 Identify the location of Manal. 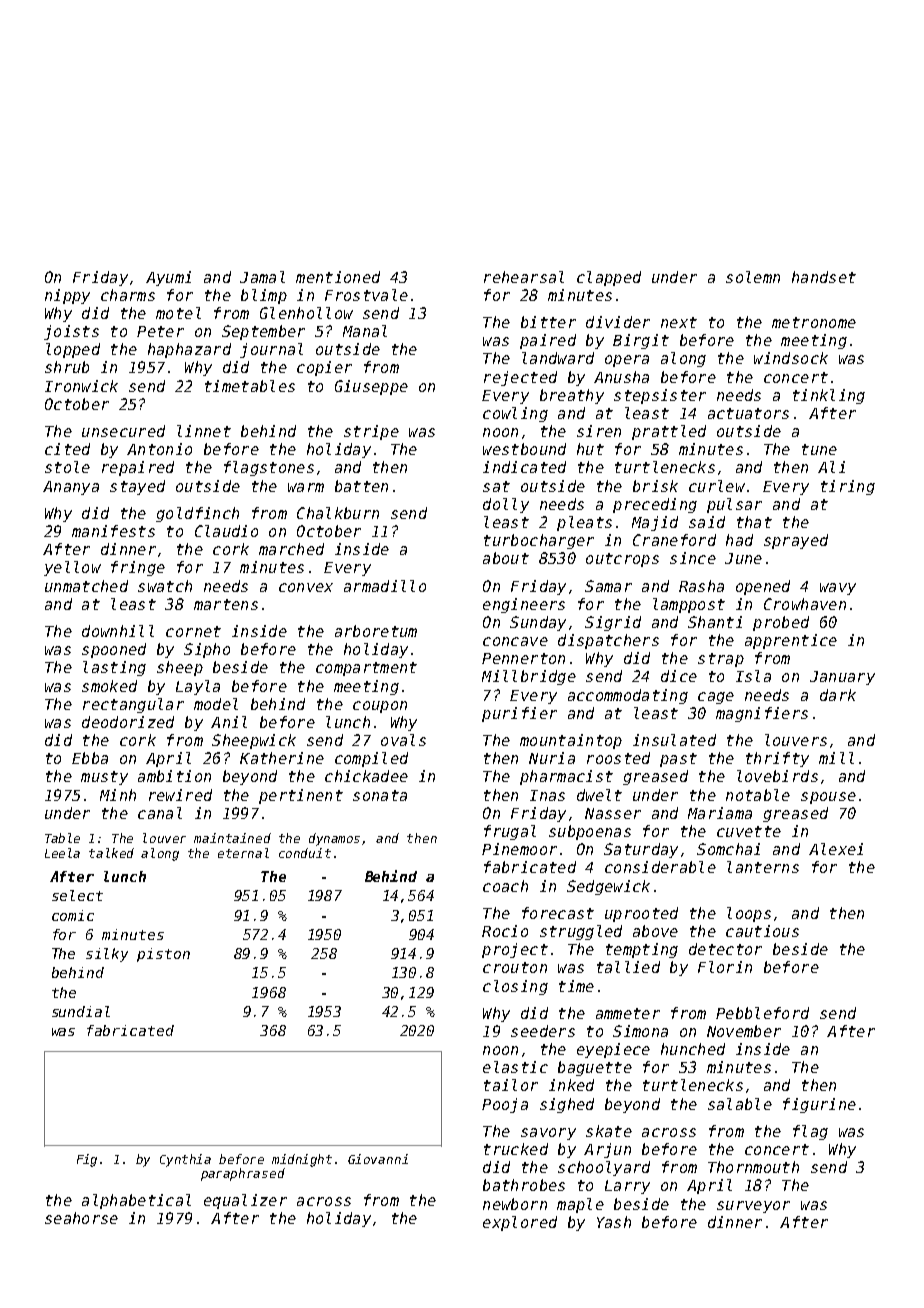
(365, 331).
